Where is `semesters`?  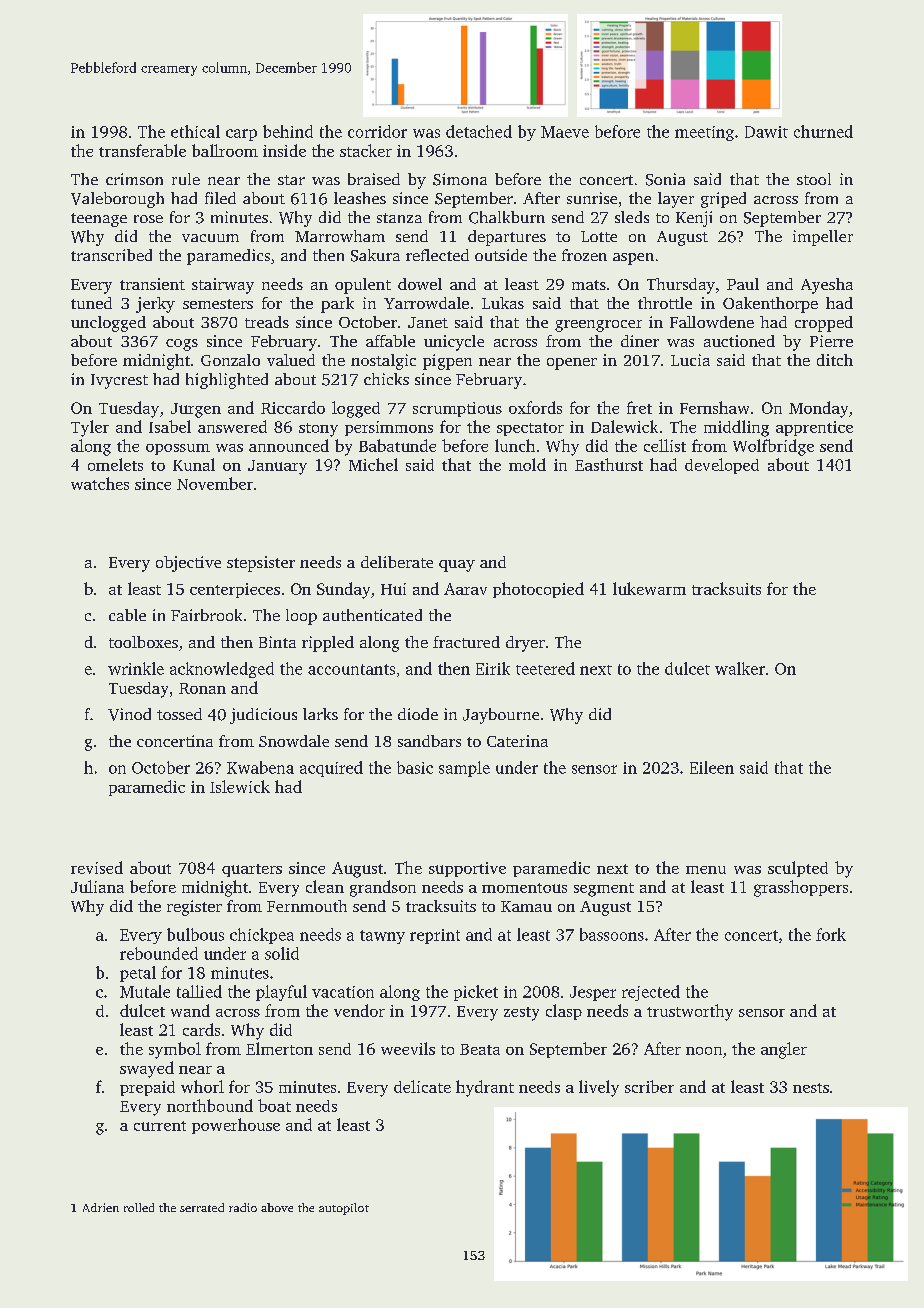
semesters is located at coordinates (218, 304).
